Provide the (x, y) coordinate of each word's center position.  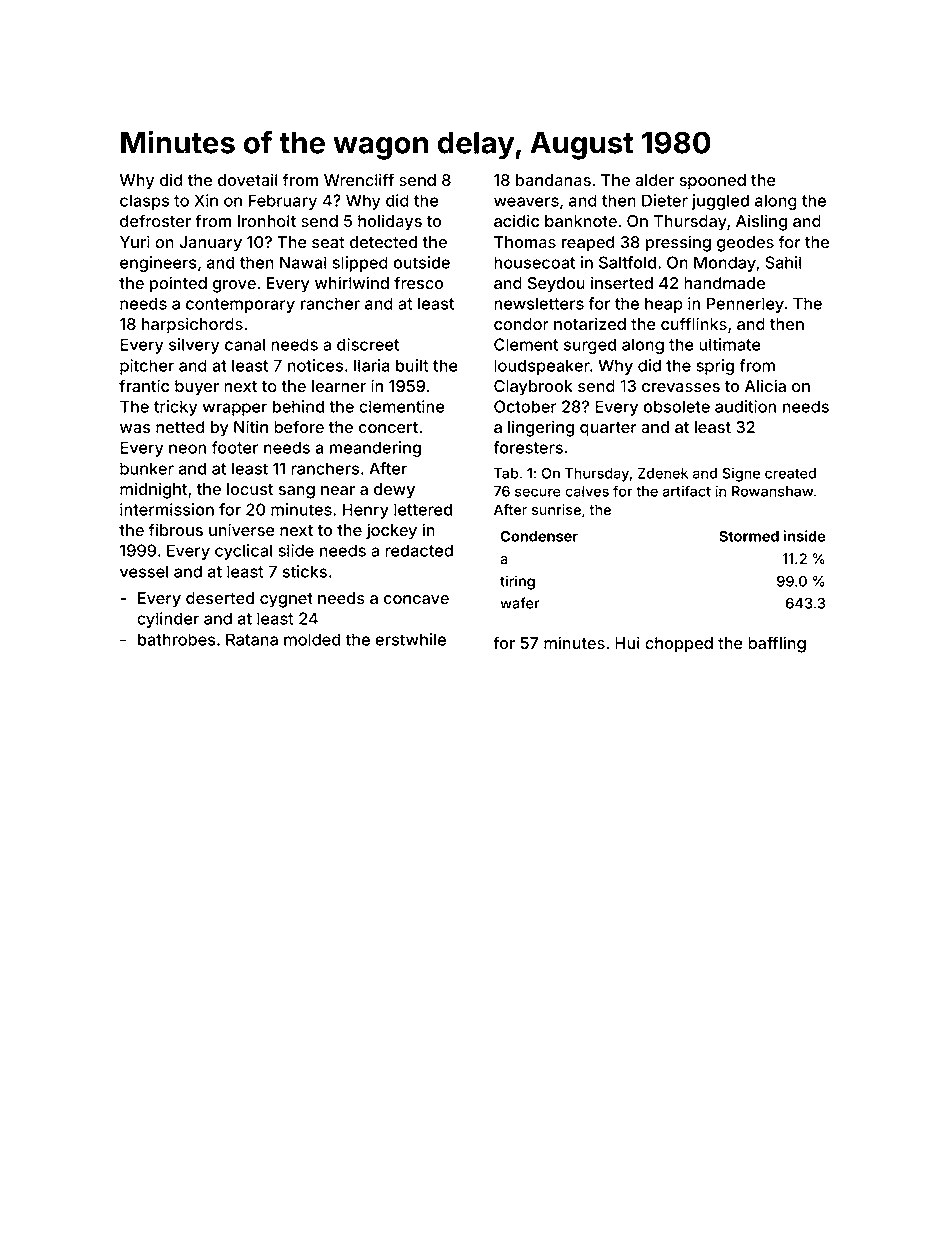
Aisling (761, 222)
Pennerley (745, 305)
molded (312, 639)
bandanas (553, 180)
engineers (158, 264)
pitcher (147, 367)
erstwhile (410, 639)
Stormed (749, 536)
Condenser (539, 536)
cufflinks (694, 323)
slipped (360, 264)
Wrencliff (359, 179)
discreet (368, 344)
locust (250, 489)
